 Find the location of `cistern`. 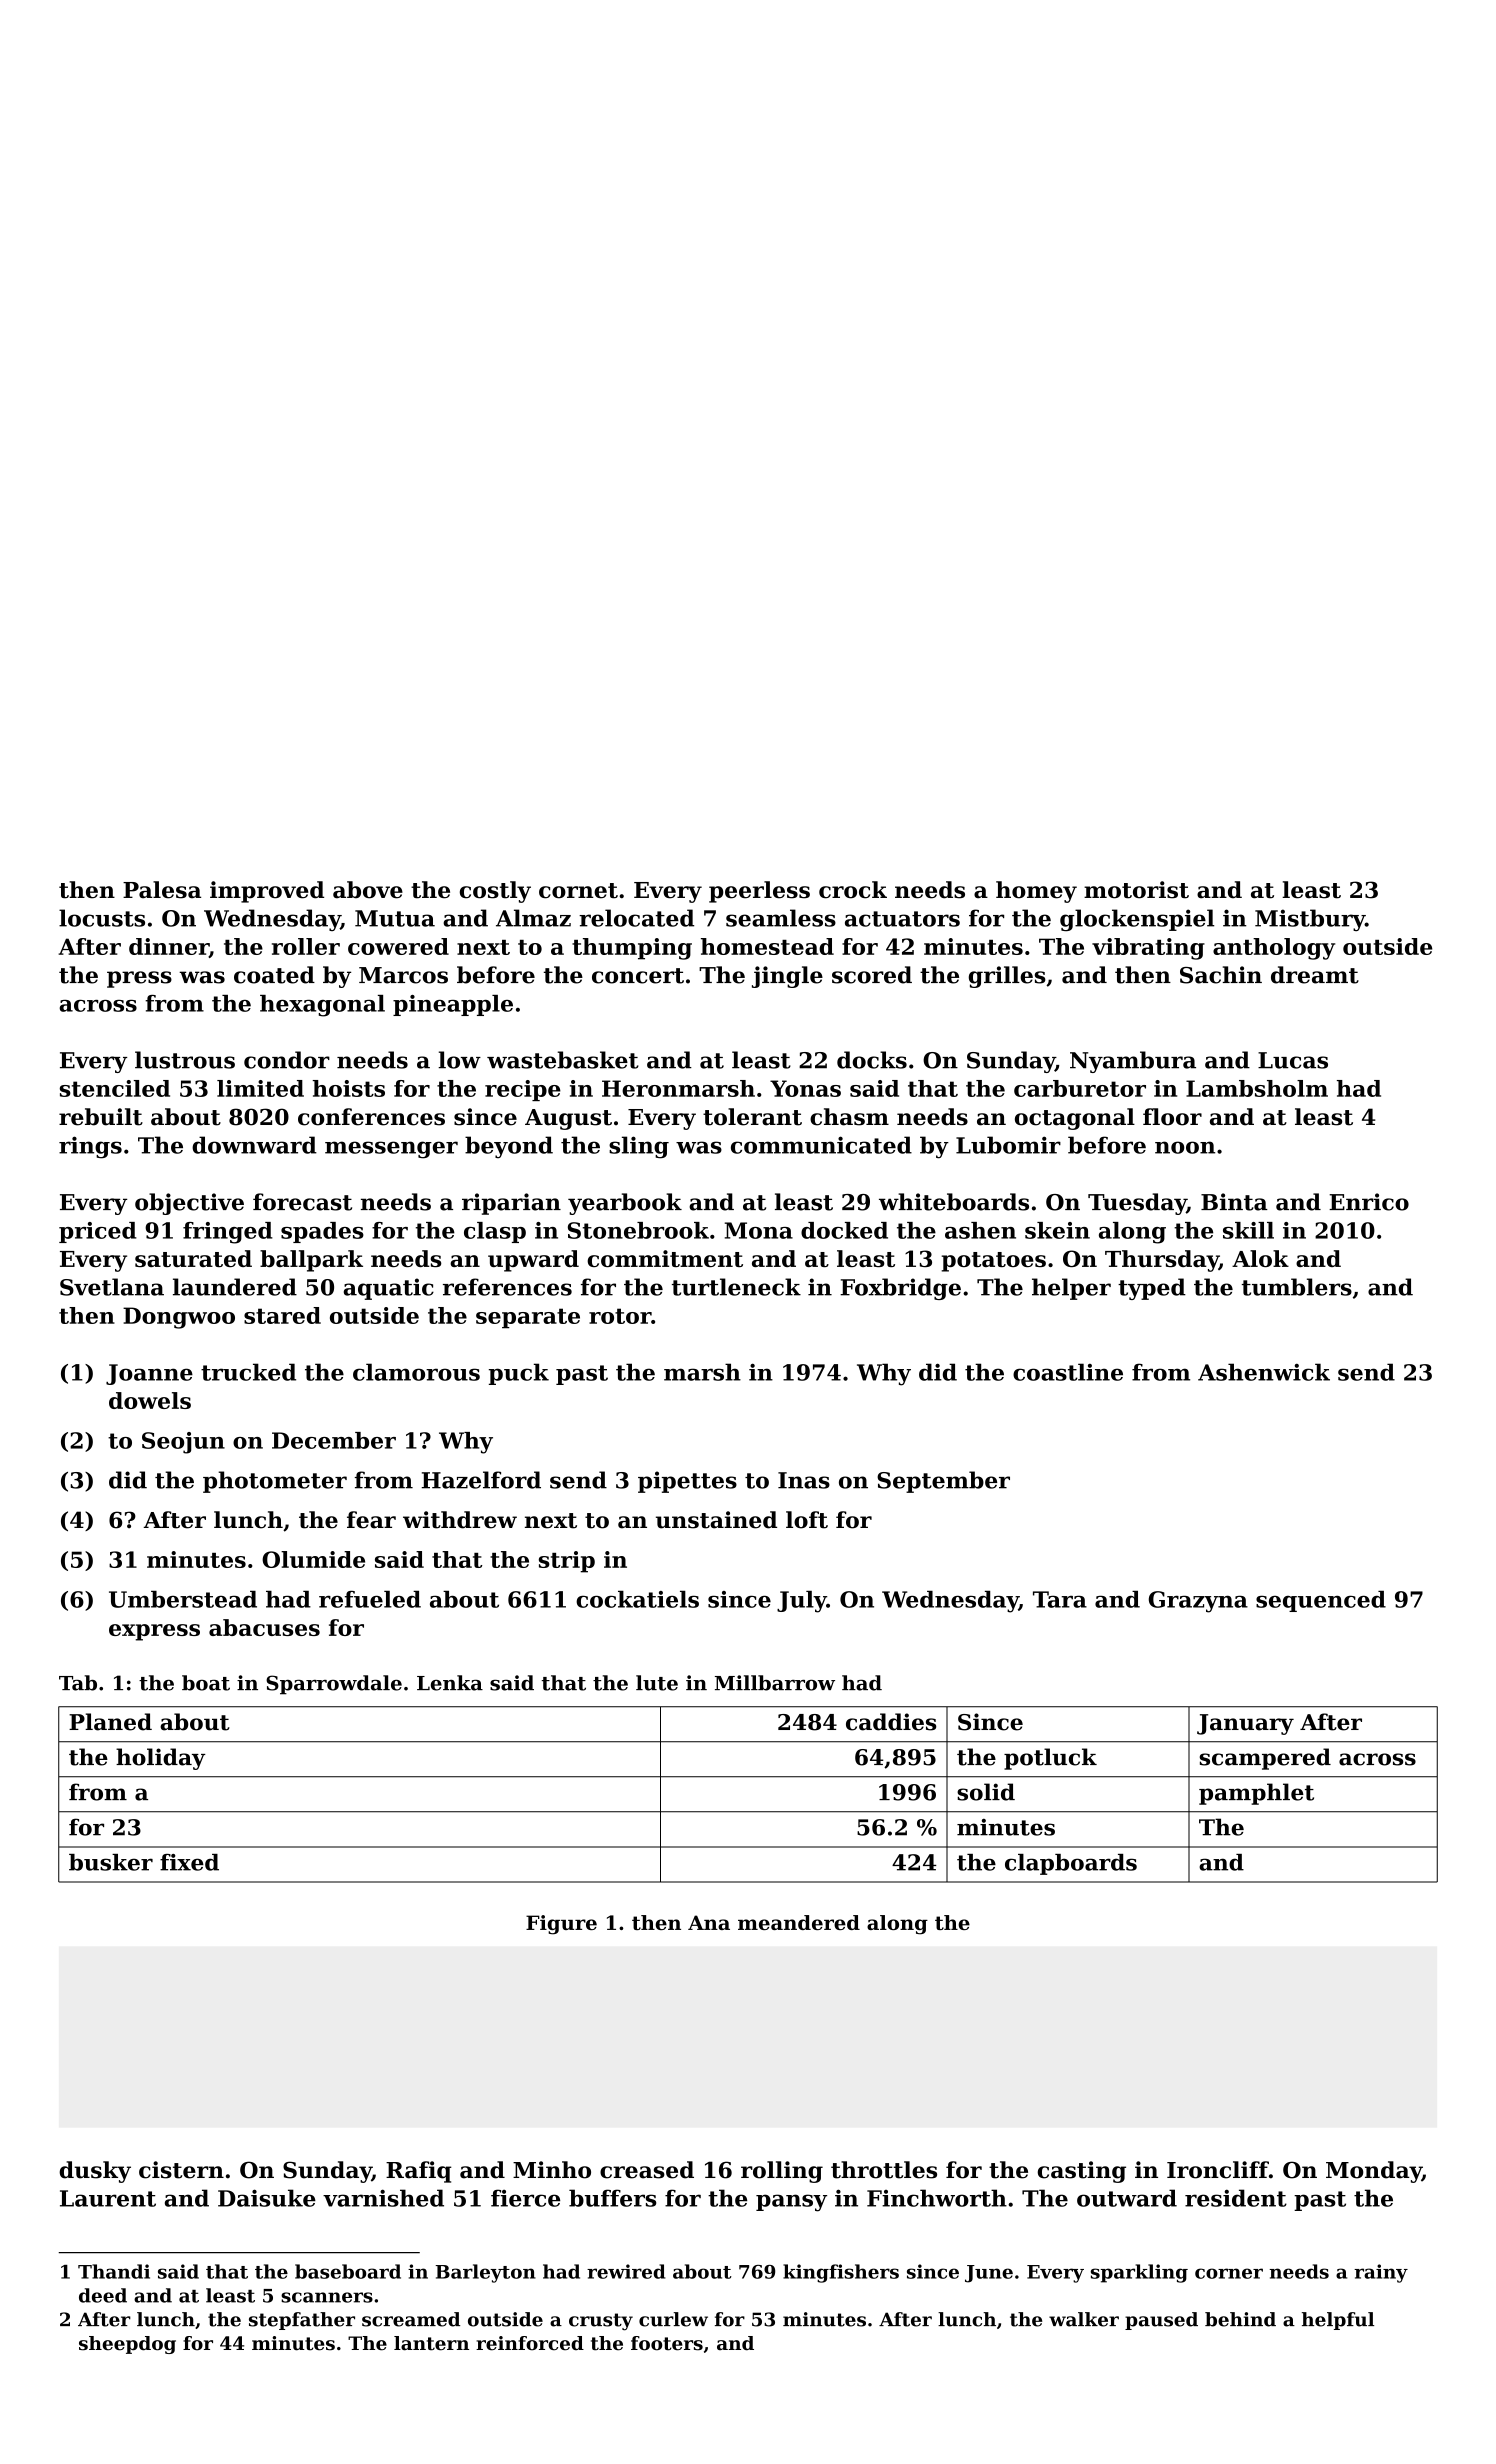

cistern is located at coordinates (181, 2170).
